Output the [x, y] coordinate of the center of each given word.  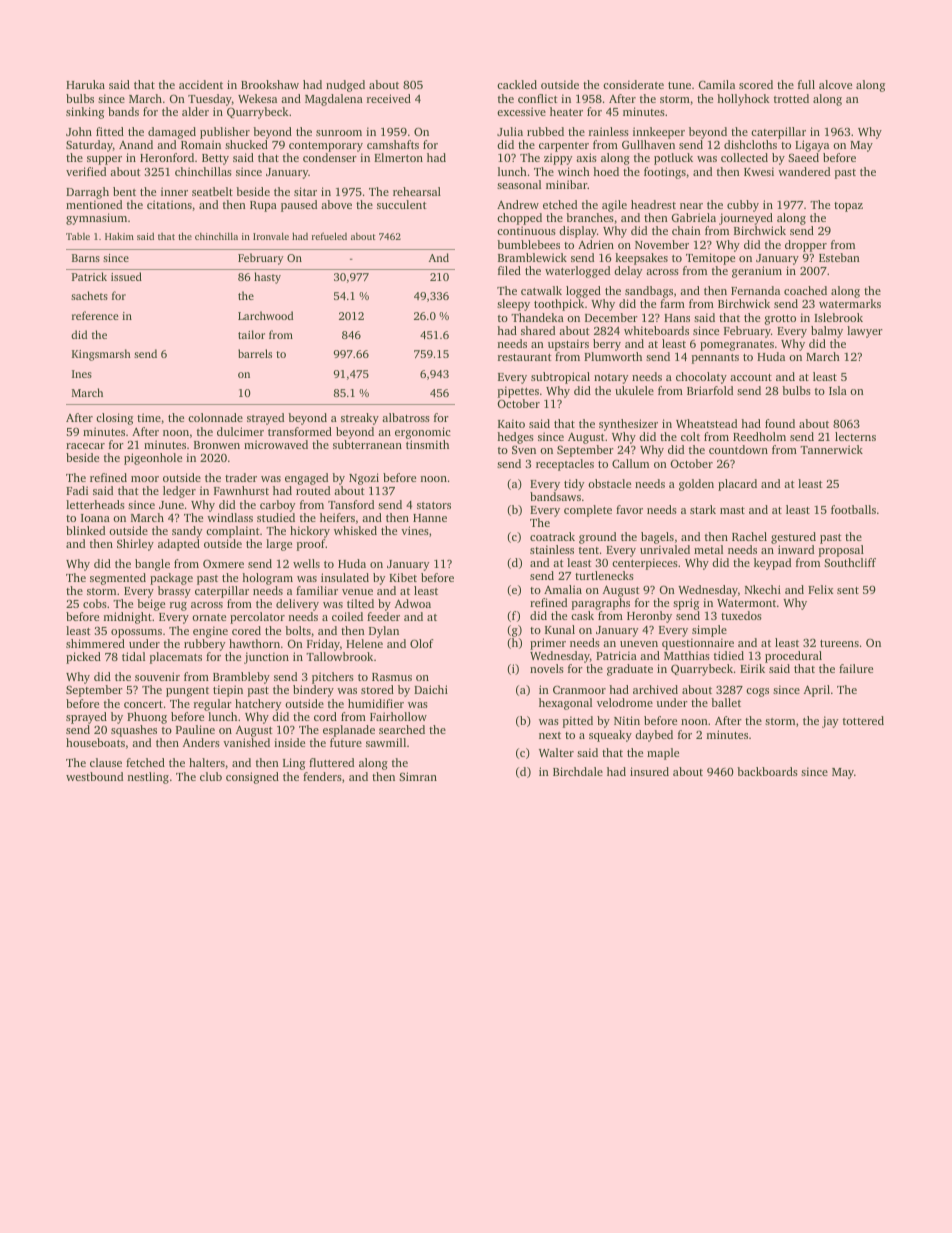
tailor [251, 334]
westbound [94, 776]
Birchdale [578, 771]
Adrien [596, 244]
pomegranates [737, 346]
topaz [848, 207]
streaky [360, 419]
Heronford [167, 157]
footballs [853, 509]
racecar [85, 446]
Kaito [511, 423]
